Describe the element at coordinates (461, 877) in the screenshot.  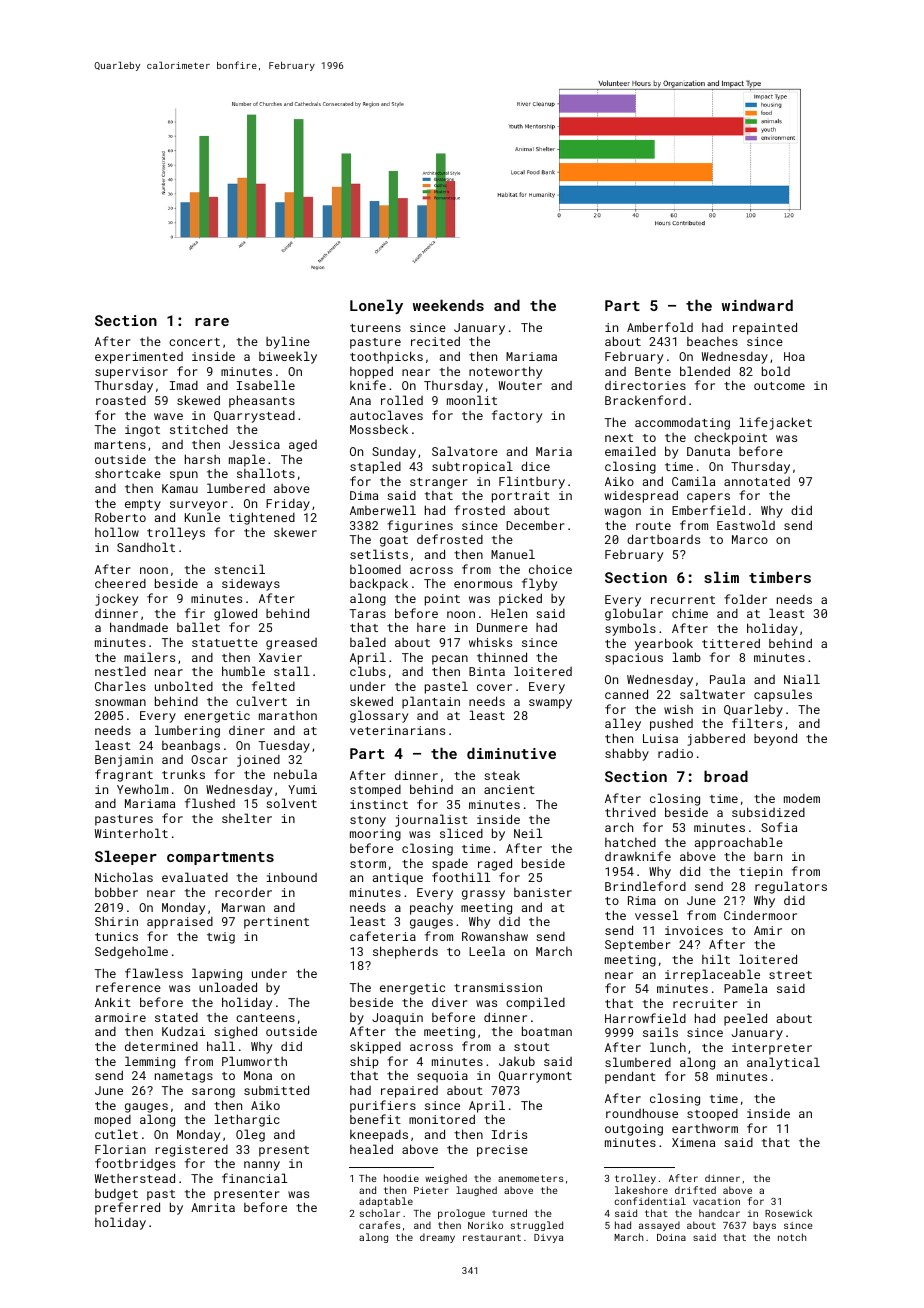
I see `foothill` at that location.
